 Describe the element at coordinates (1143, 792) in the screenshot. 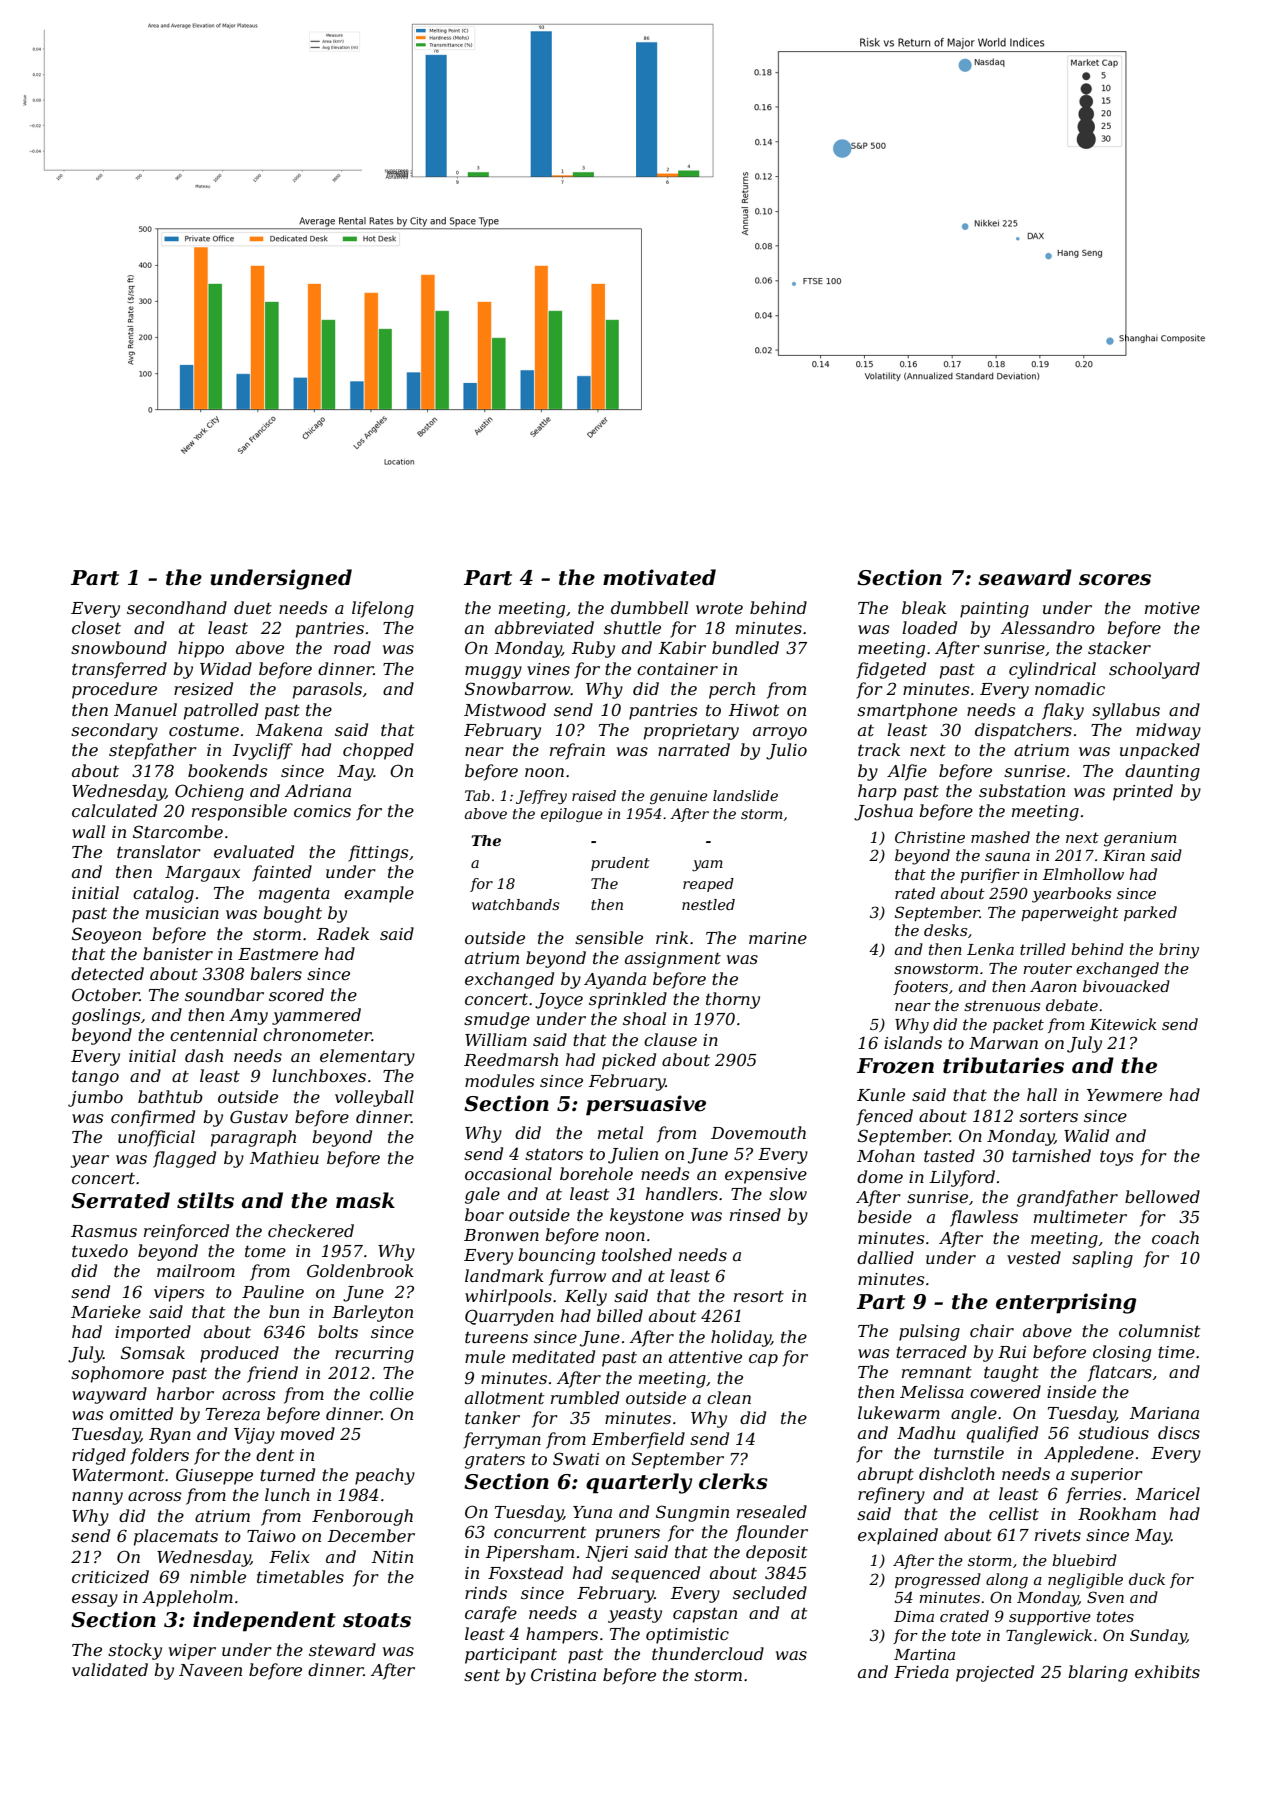

I see `printed` at that location.
